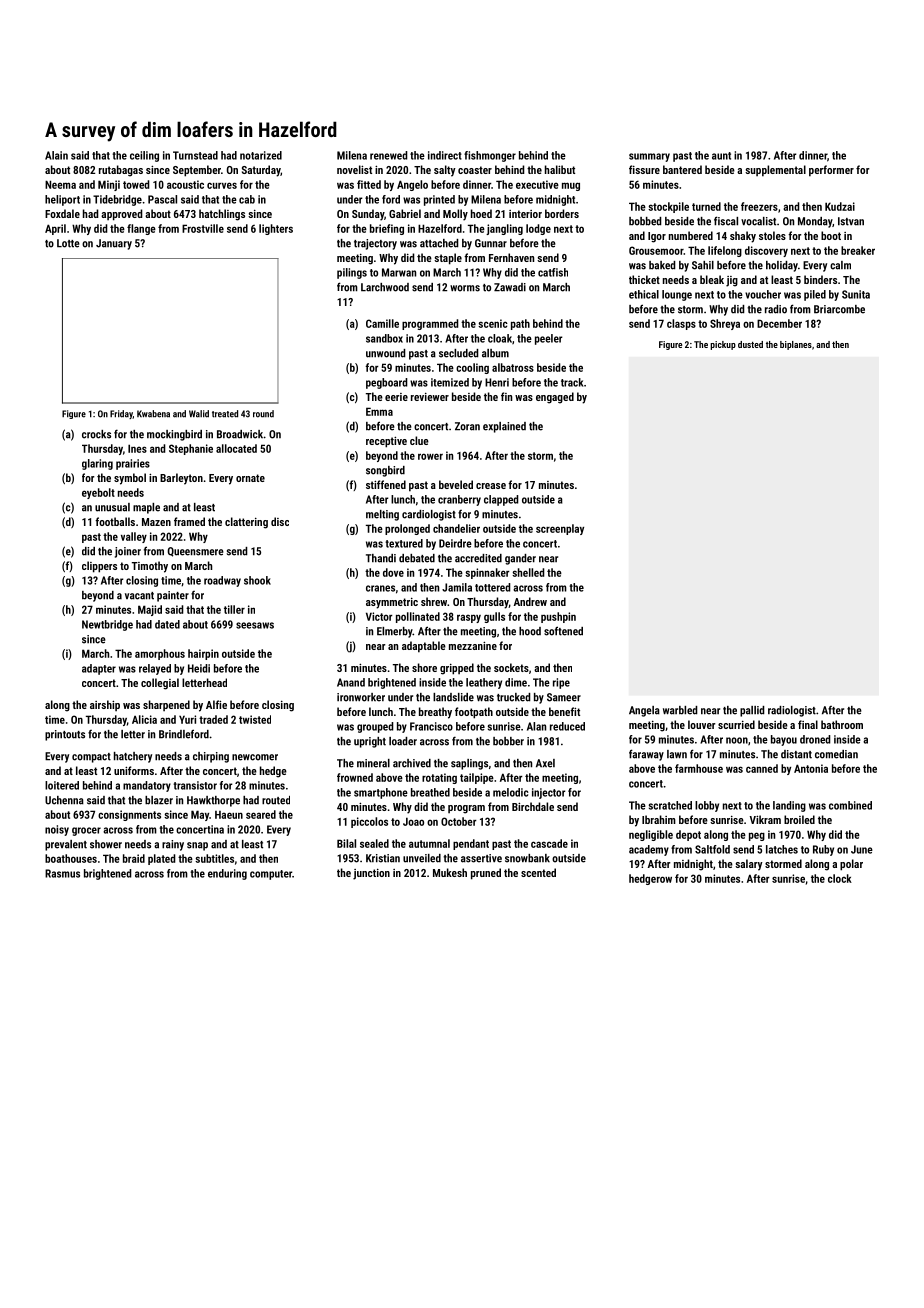 The height and width of the screenshot is (1308, 924). Describe the element at coordinates (490, 156) in the screenshot. I see `fishmonger` at that location.
